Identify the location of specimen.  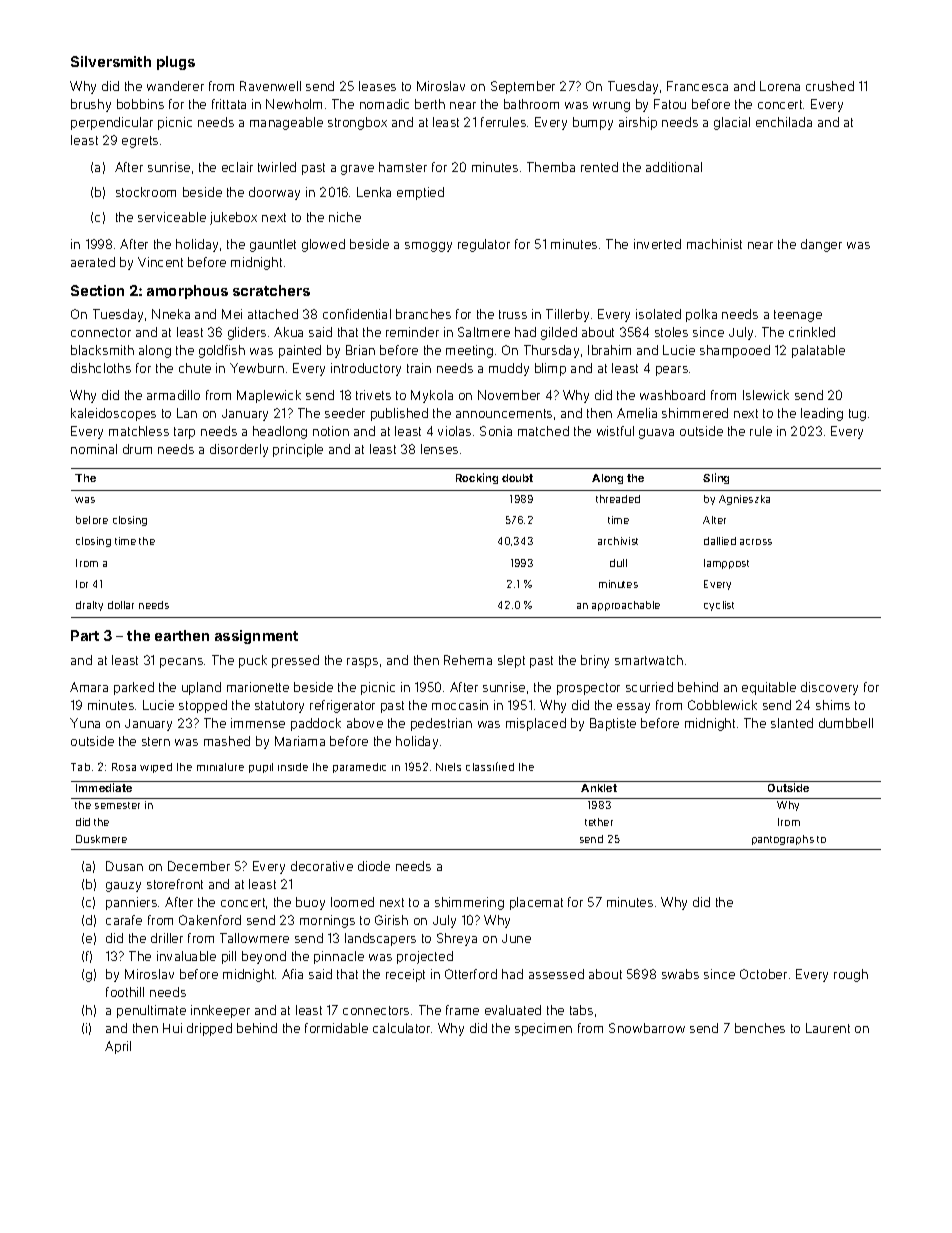
(543, 1029).
